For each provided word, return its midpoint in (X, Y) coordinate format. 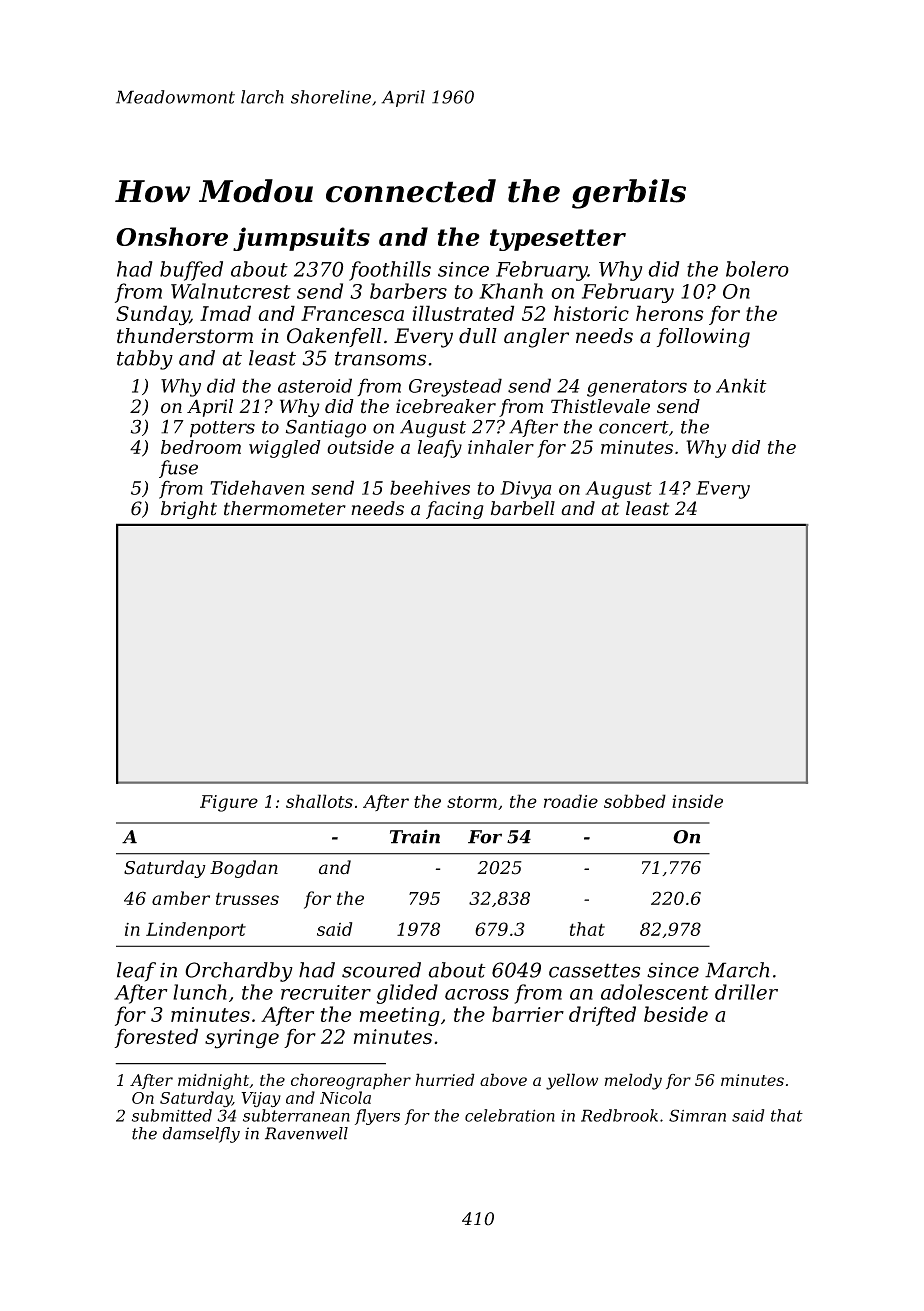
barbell (523, 508)
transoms (380, 358)
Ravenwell (306, 1133)
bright (189, 510)
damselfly (201, 1135)
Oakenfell (334, 337)
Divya (526, 490)
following (703, 338)
